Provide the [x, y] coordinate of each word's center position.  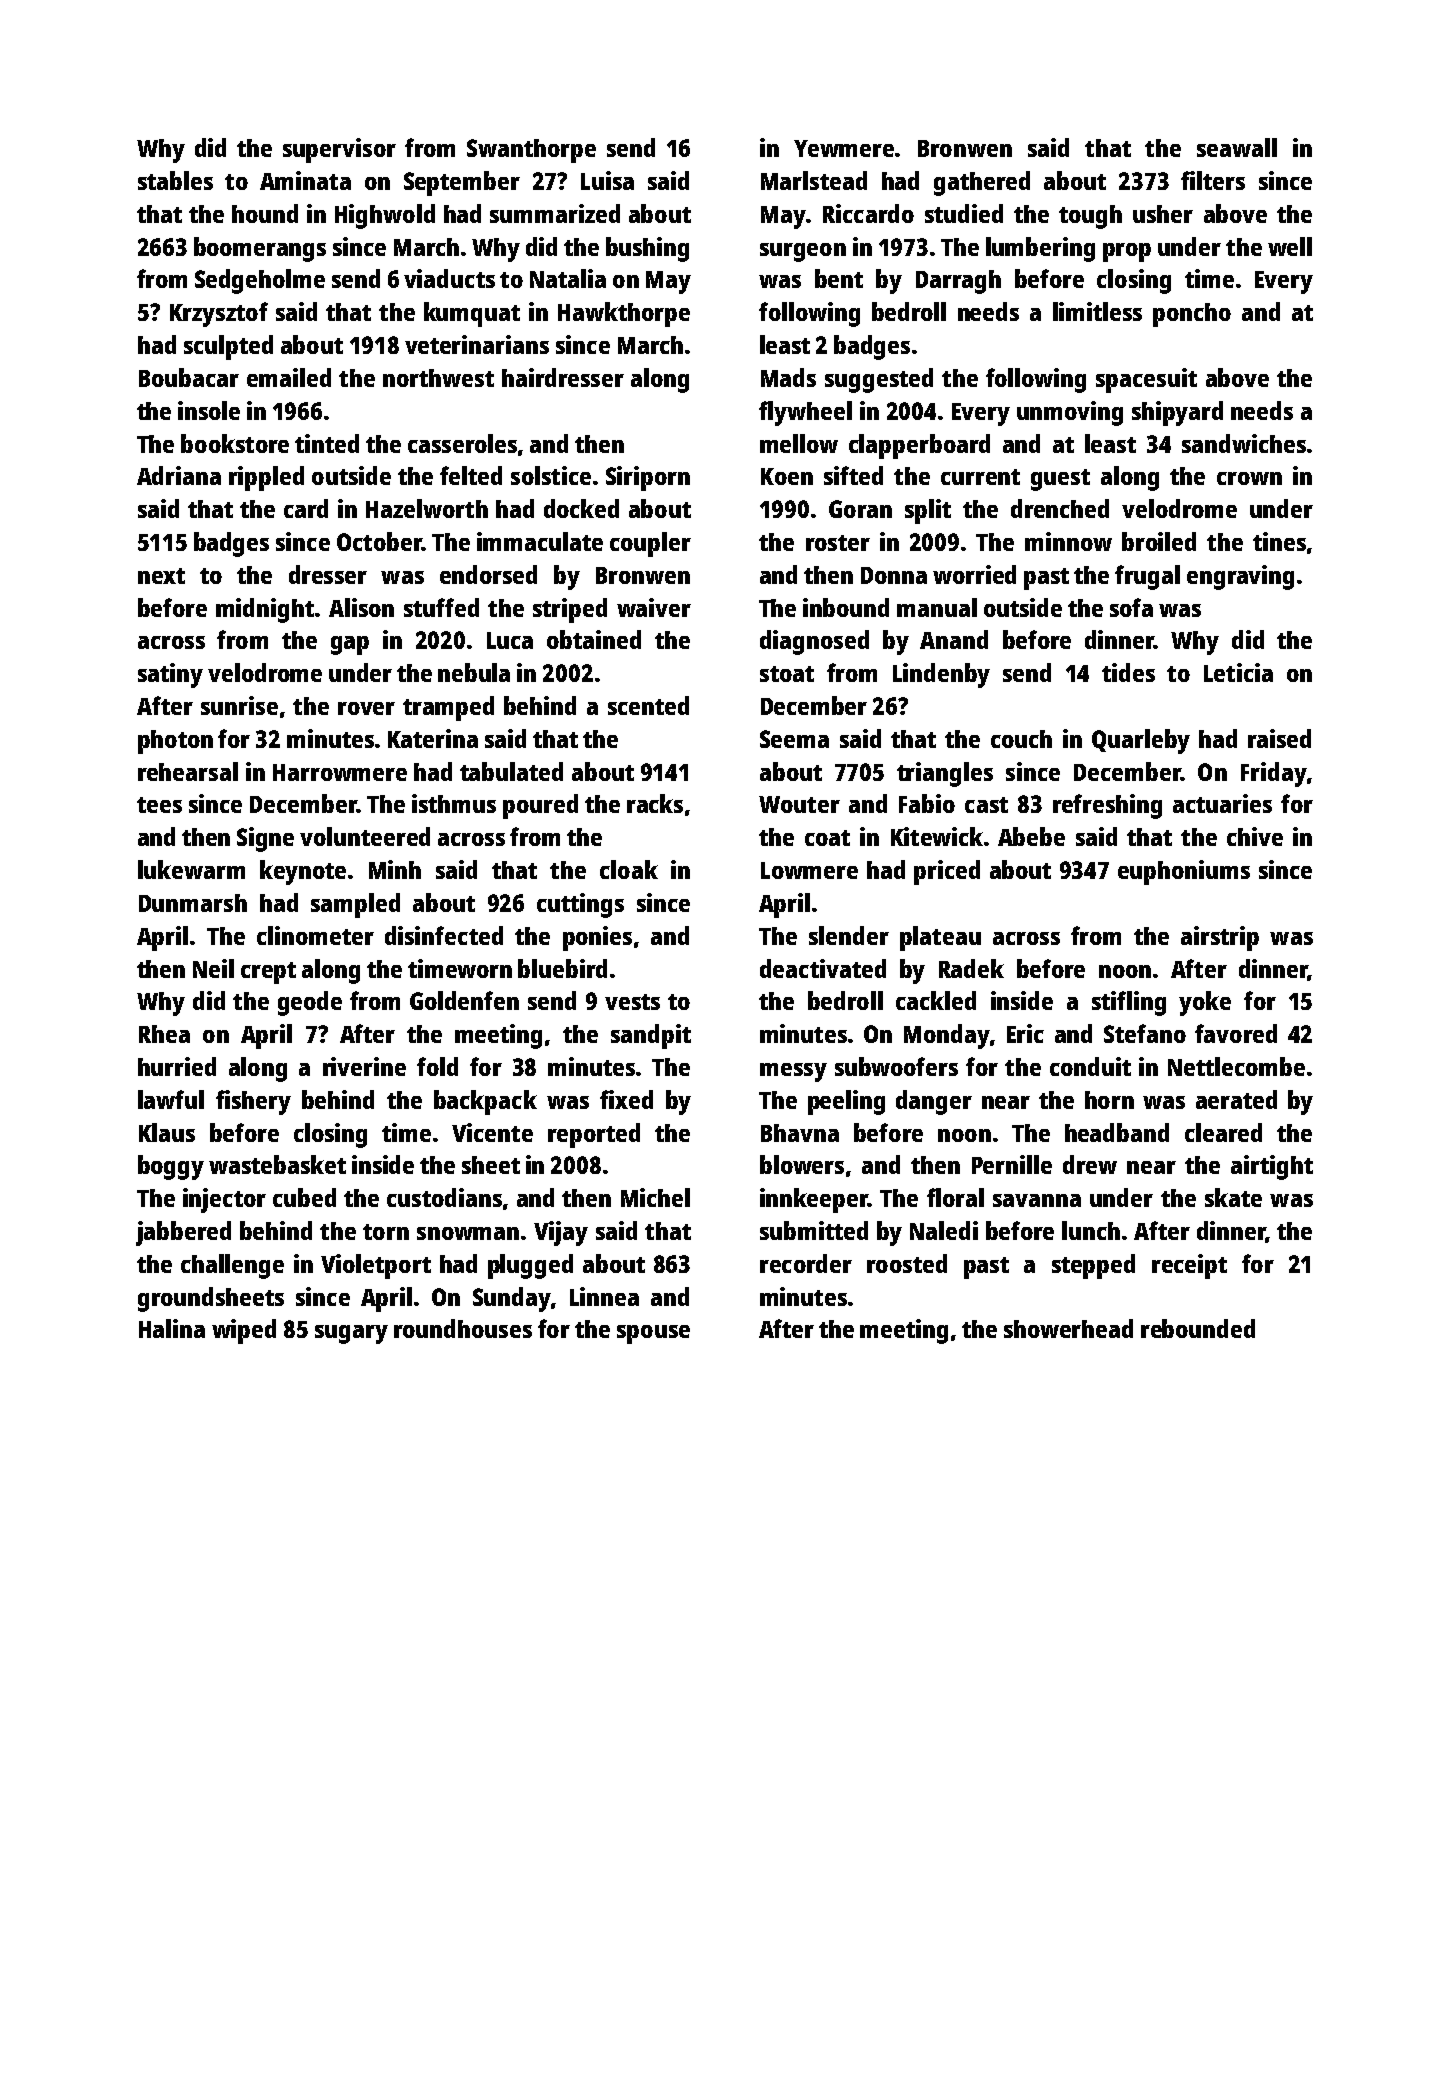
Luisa [607, 180]
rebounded [1198, 1328]
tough [1090, 217]
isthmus [454, 803]
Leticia [1238, 672]
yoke [1205, 1003]
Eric [1025, 1033]
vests [632, 1002]
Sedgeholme [260, 281]
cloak [629, 869]
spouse [653, 1334]
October [379, 541]
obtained [594, 639]
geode [310, 1003]
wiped [244, 1331]
